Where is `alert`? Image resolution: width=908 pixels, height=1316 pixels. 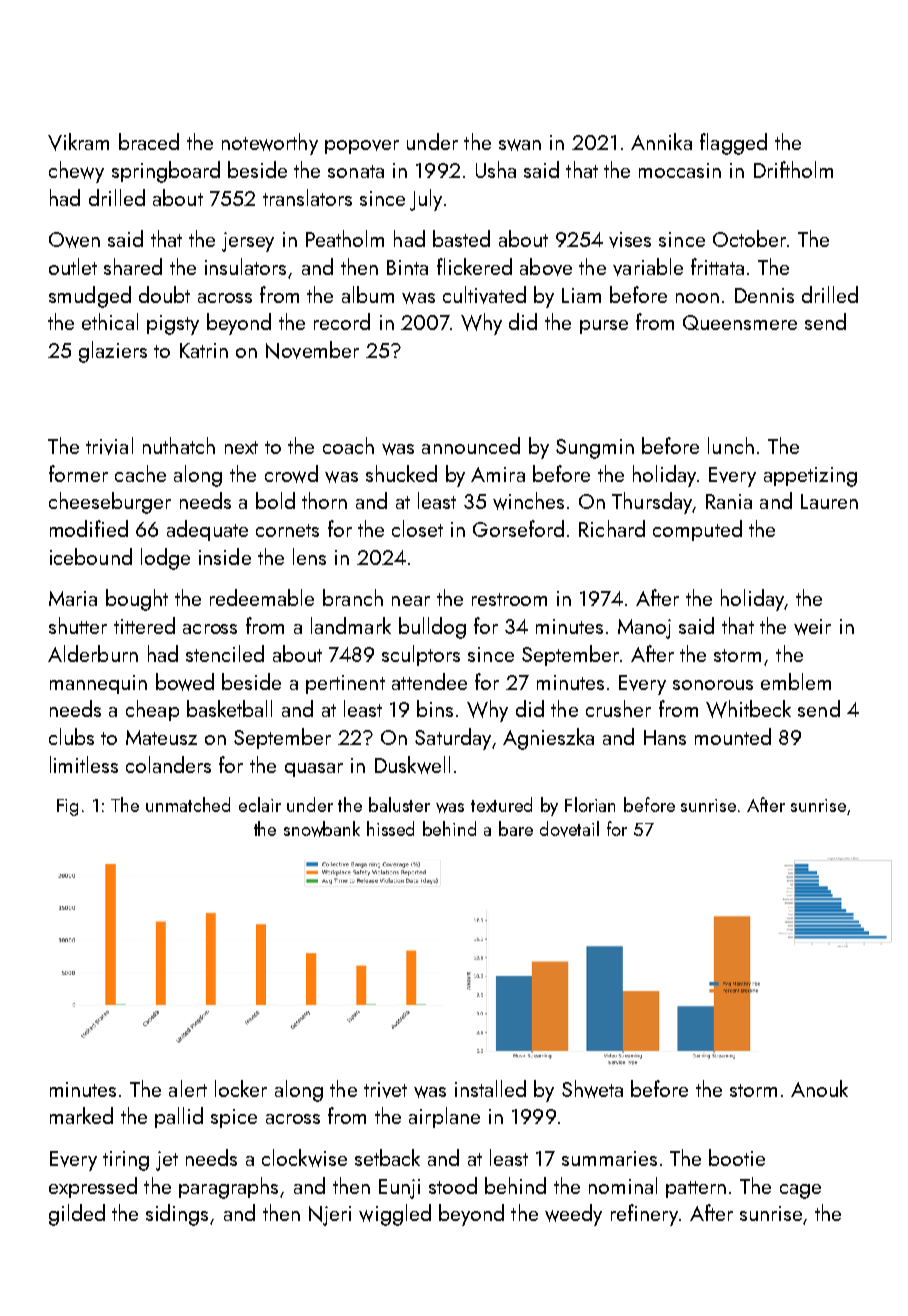 alert is located at coordinates (188, 1088).
